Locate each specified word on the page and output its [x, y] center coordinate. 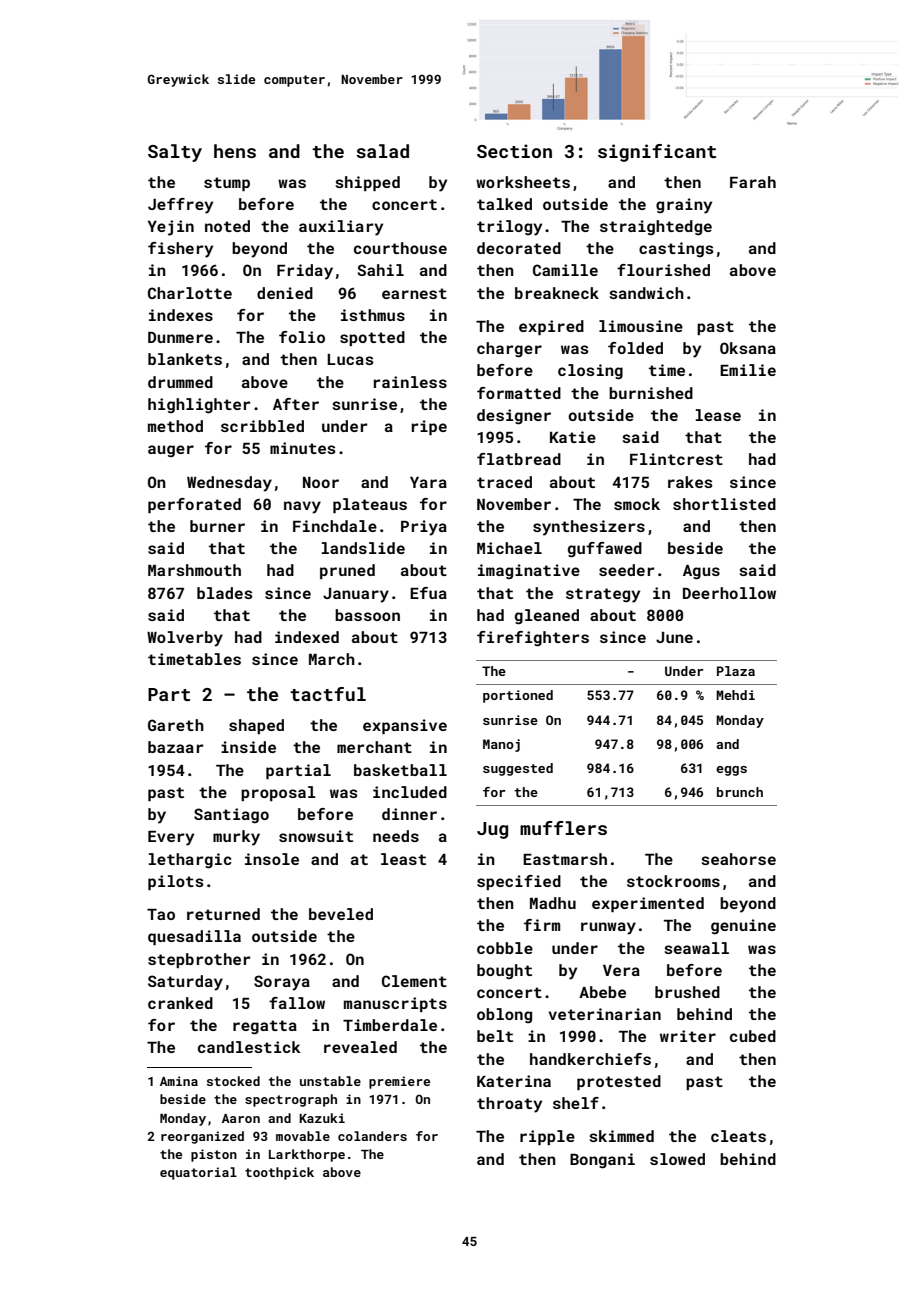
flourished [663, 270]
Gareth [176, 725]
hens [235, 151]
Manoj [501, 745]
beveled [341, 914]
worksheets [523, 182]
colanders [372, 1136]
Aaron [241, 1118]
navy [302, 507]
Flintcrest [676, 459]
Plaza [736, 671]
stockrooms [673, 881]
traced [504, 482]
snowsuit [316, 836]
